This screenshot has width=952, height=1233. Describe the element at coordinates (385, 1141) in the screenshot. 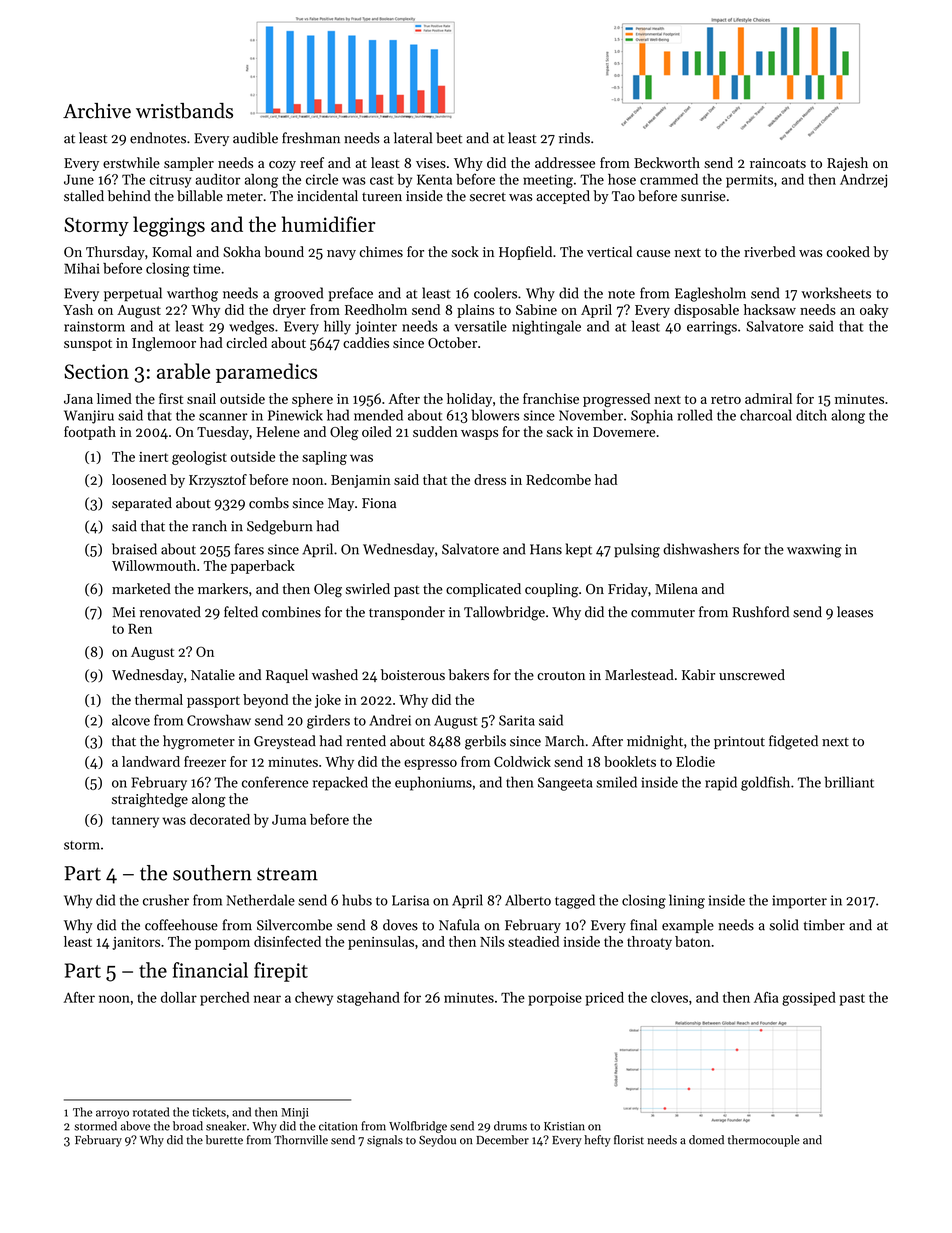

I see `signals` at that location.
